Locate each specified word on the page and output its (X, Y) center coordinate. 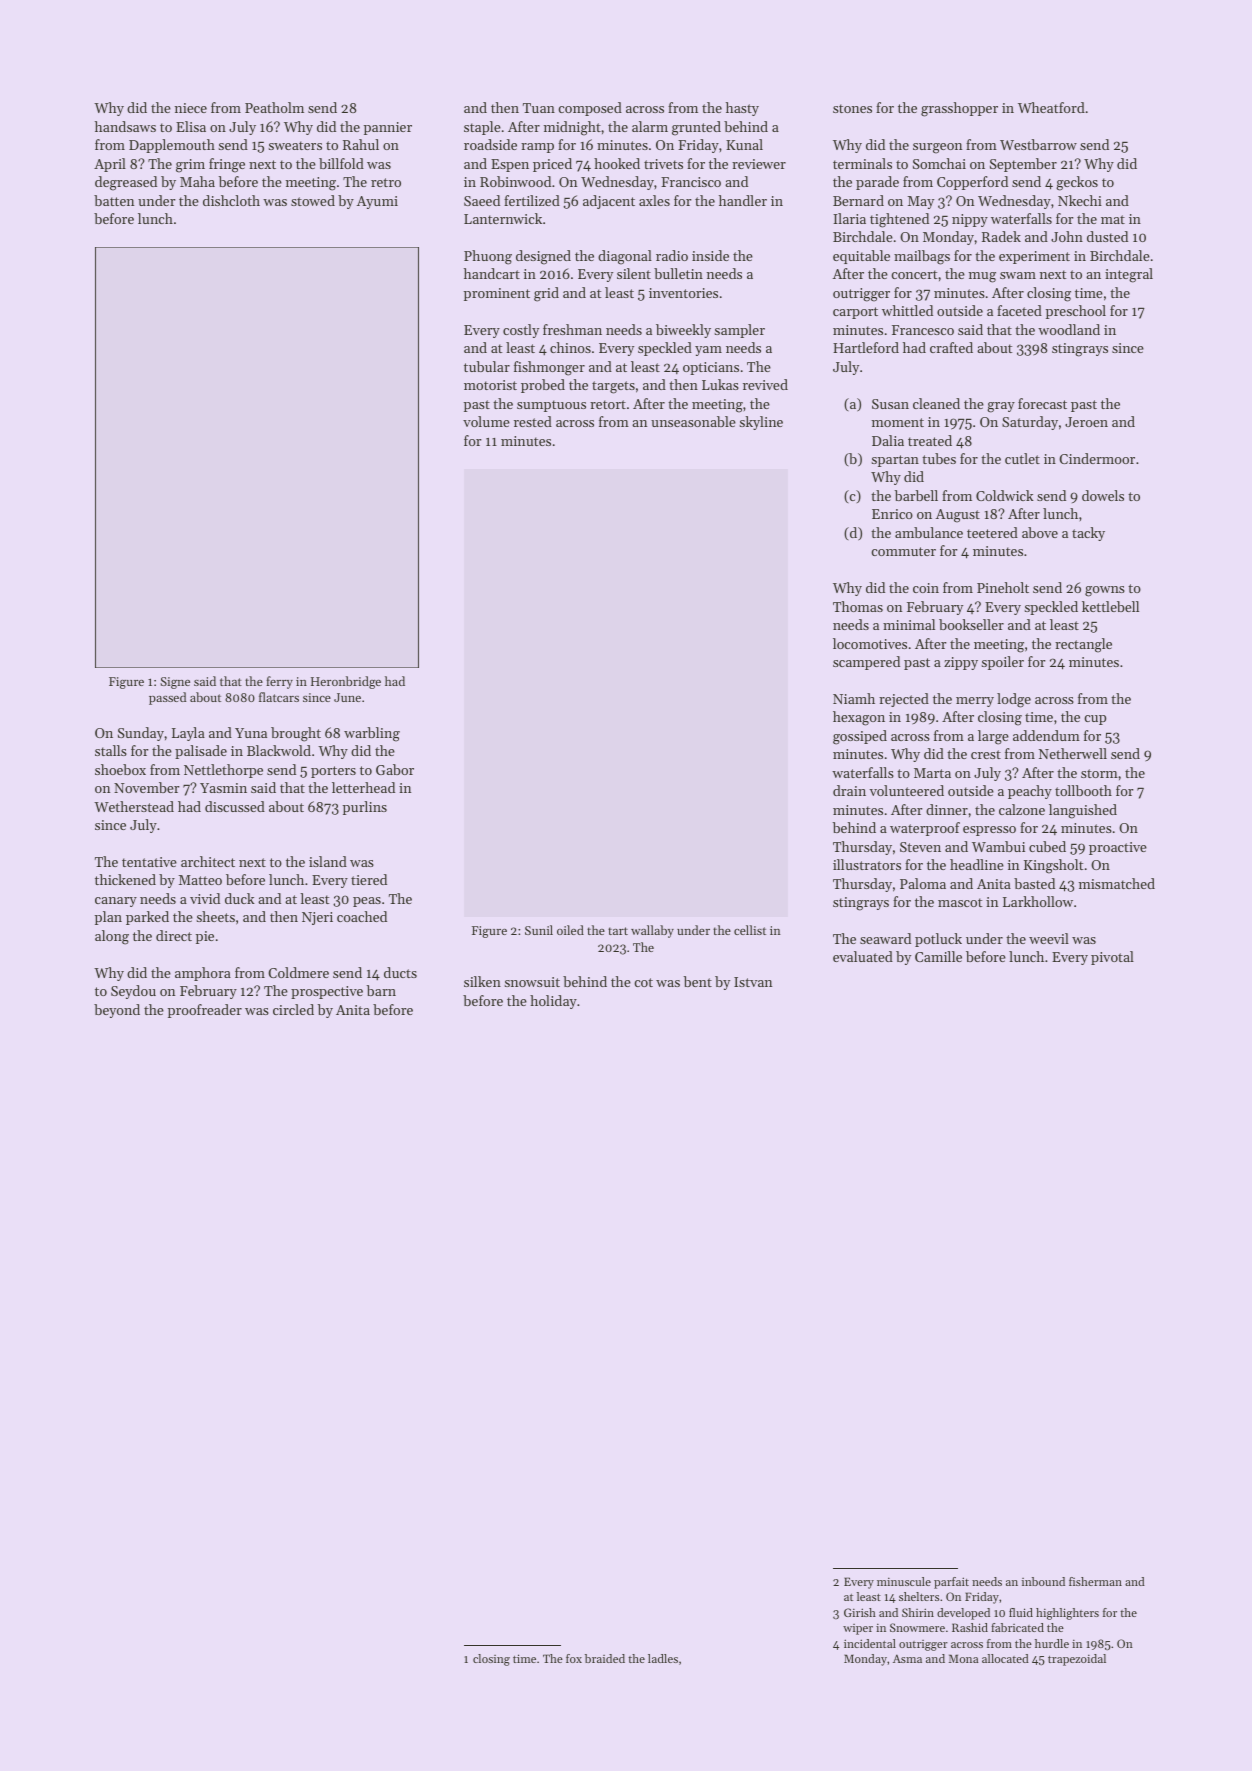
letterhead (363, 787)
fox (574, 1658)
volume (486, 421)
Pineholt (1003, 587)
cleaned (936, 403)
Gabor (395, 769)
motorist (490, 385)
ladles (663, 1658)
